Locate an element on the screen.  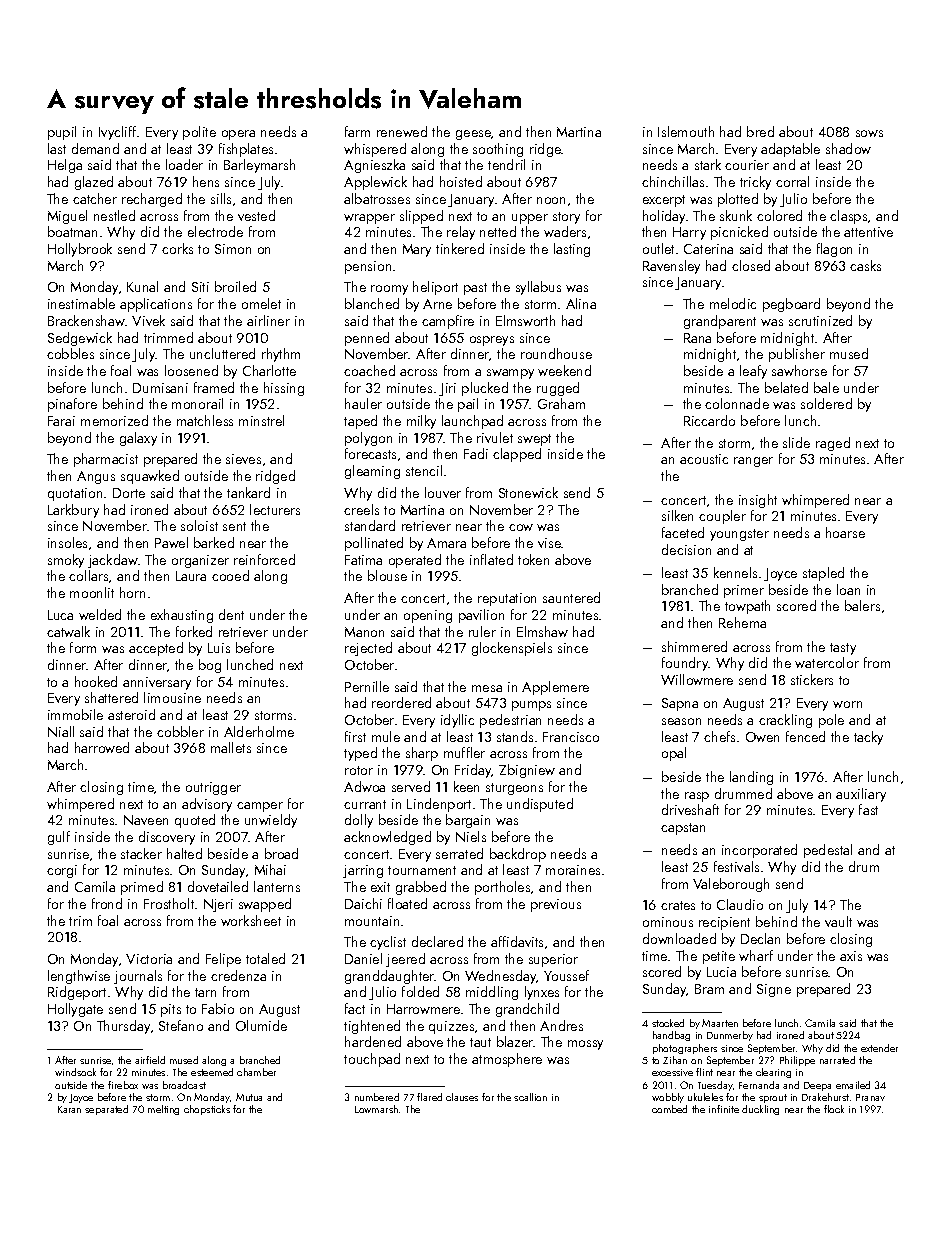
Larkbury is located at coordinates (73, 511).
